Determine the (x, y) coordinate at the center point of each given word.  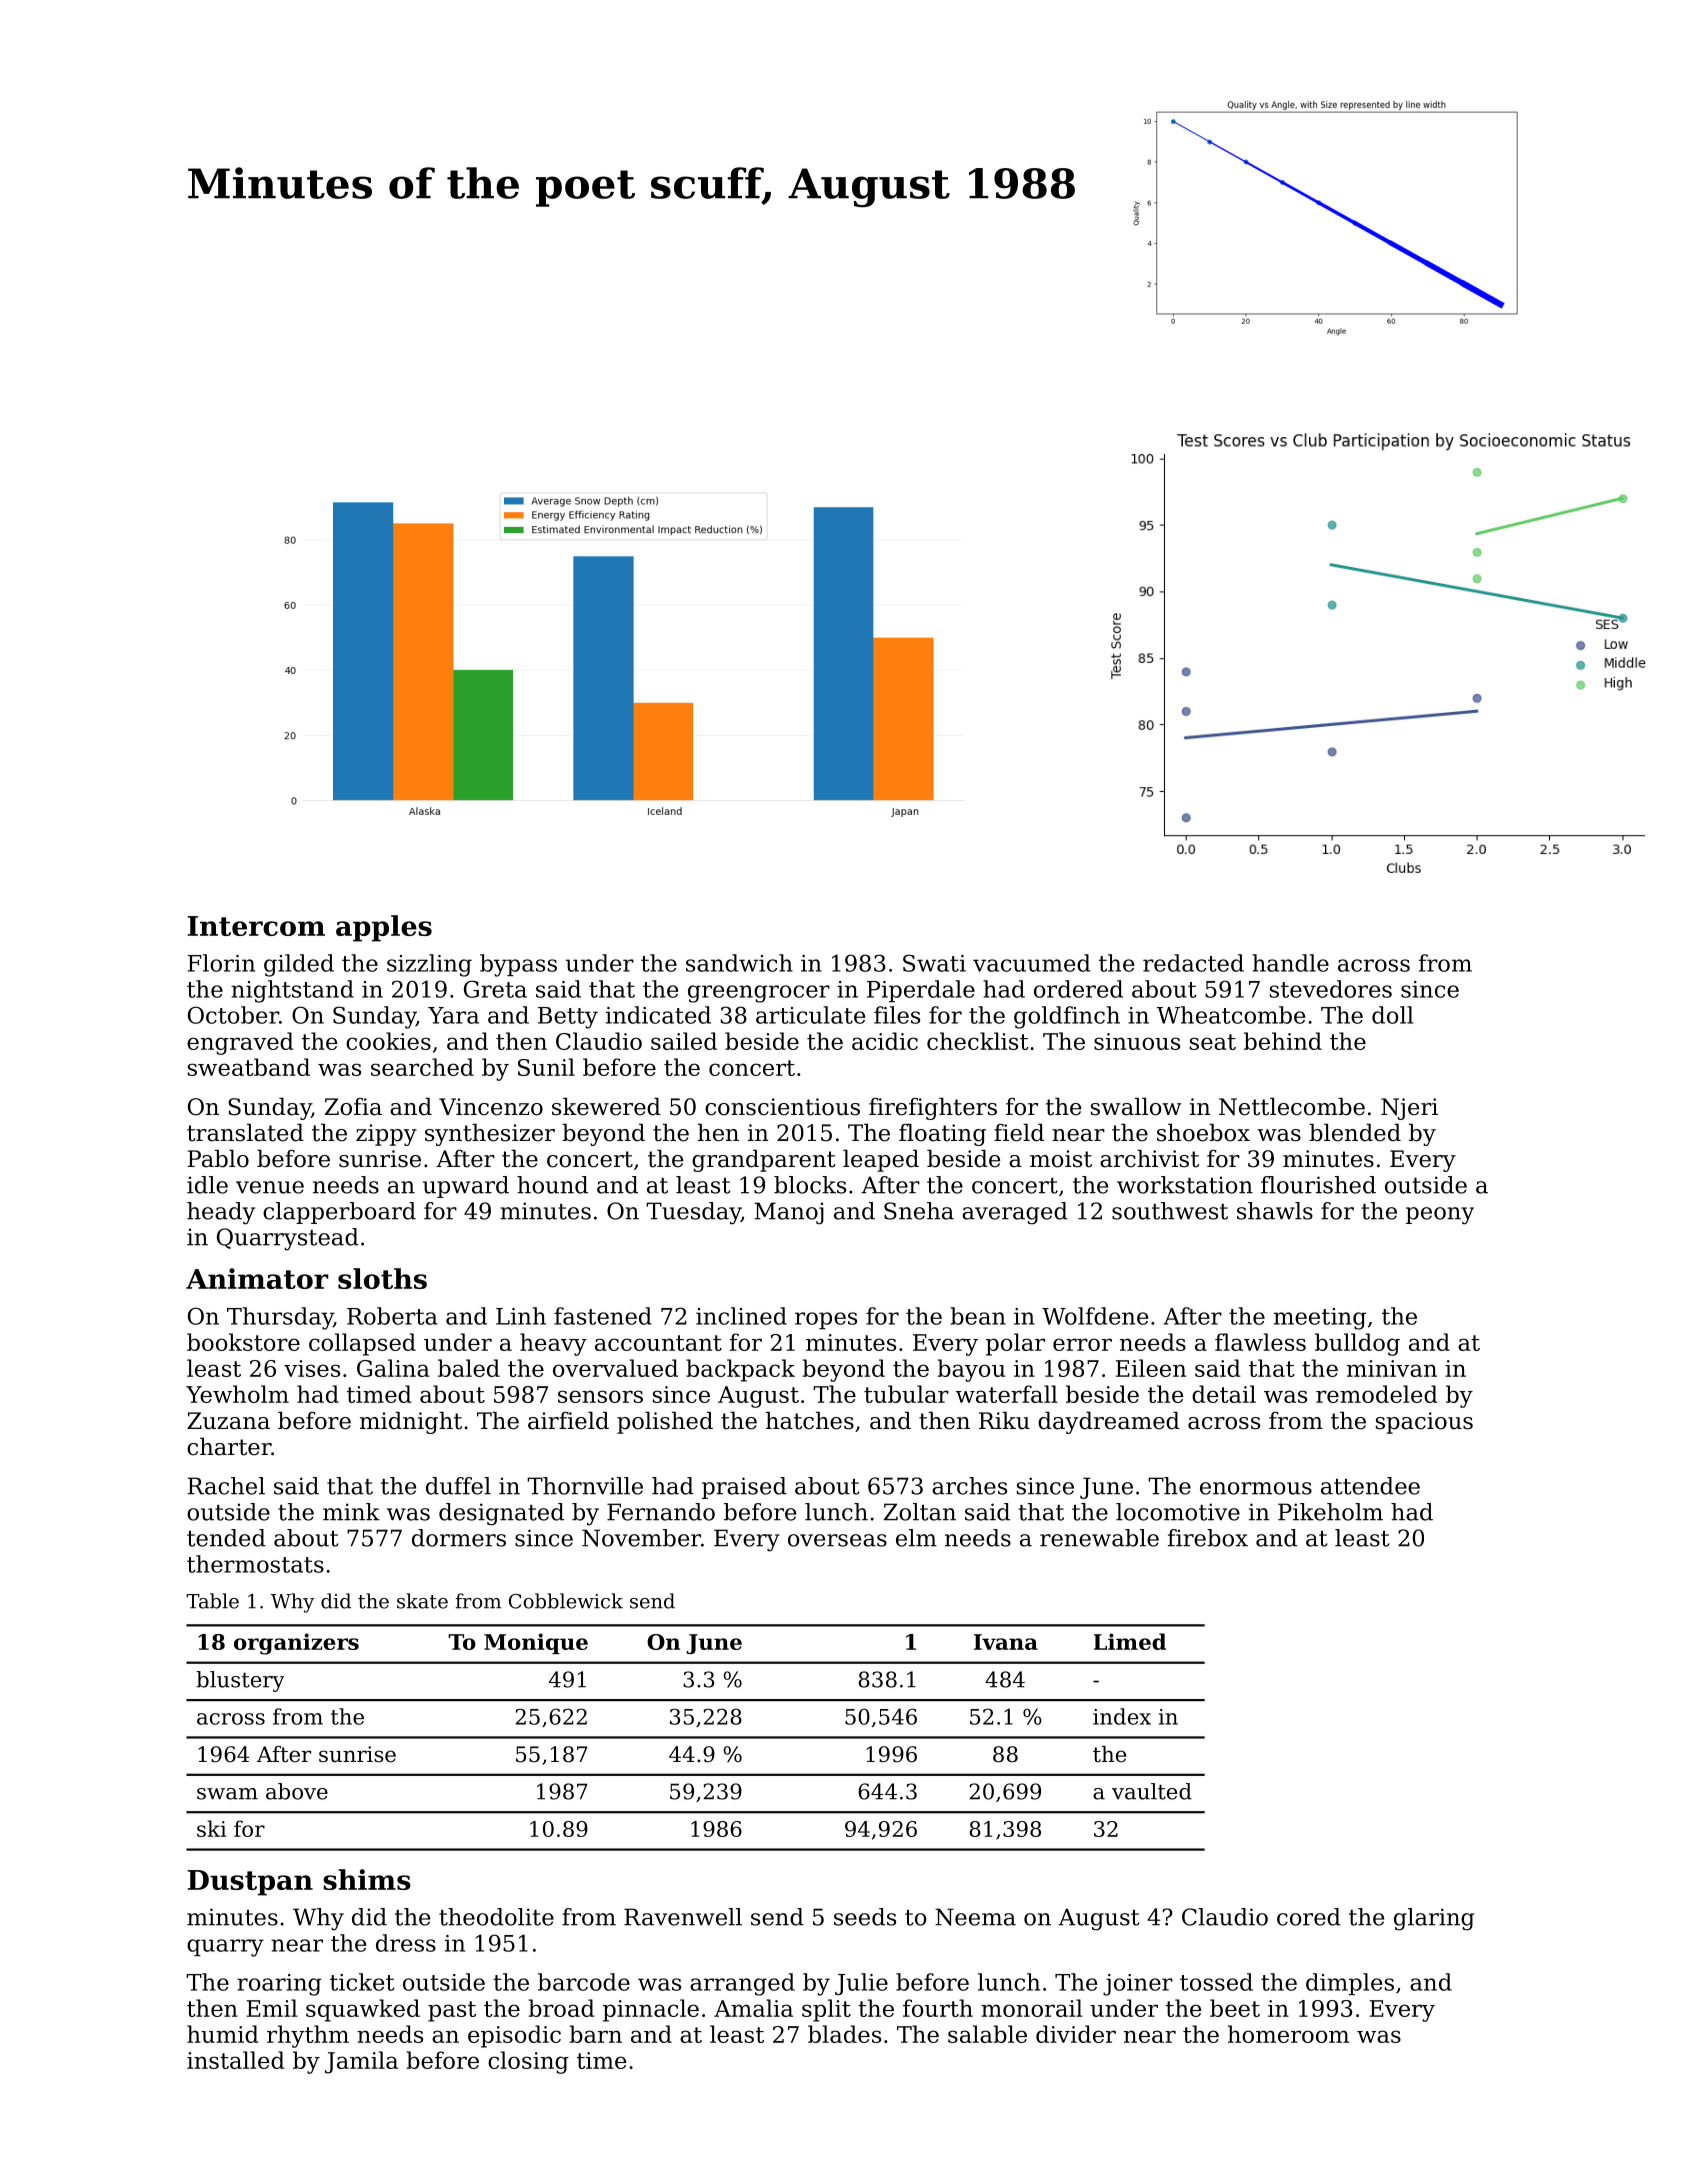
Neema (975, 1917)
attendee (1370, 1486)
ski (211, 1828)
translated (245, 1133)
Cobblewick (566, 1601)
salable (987, 2034)
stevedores (1331, 989)
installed (236, 2060)
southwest (1170, 1211)
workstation (1185, 1185)
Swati (934, 963)
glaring (1434, 1919)
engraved (240, 1043)
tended (226, 1538)
